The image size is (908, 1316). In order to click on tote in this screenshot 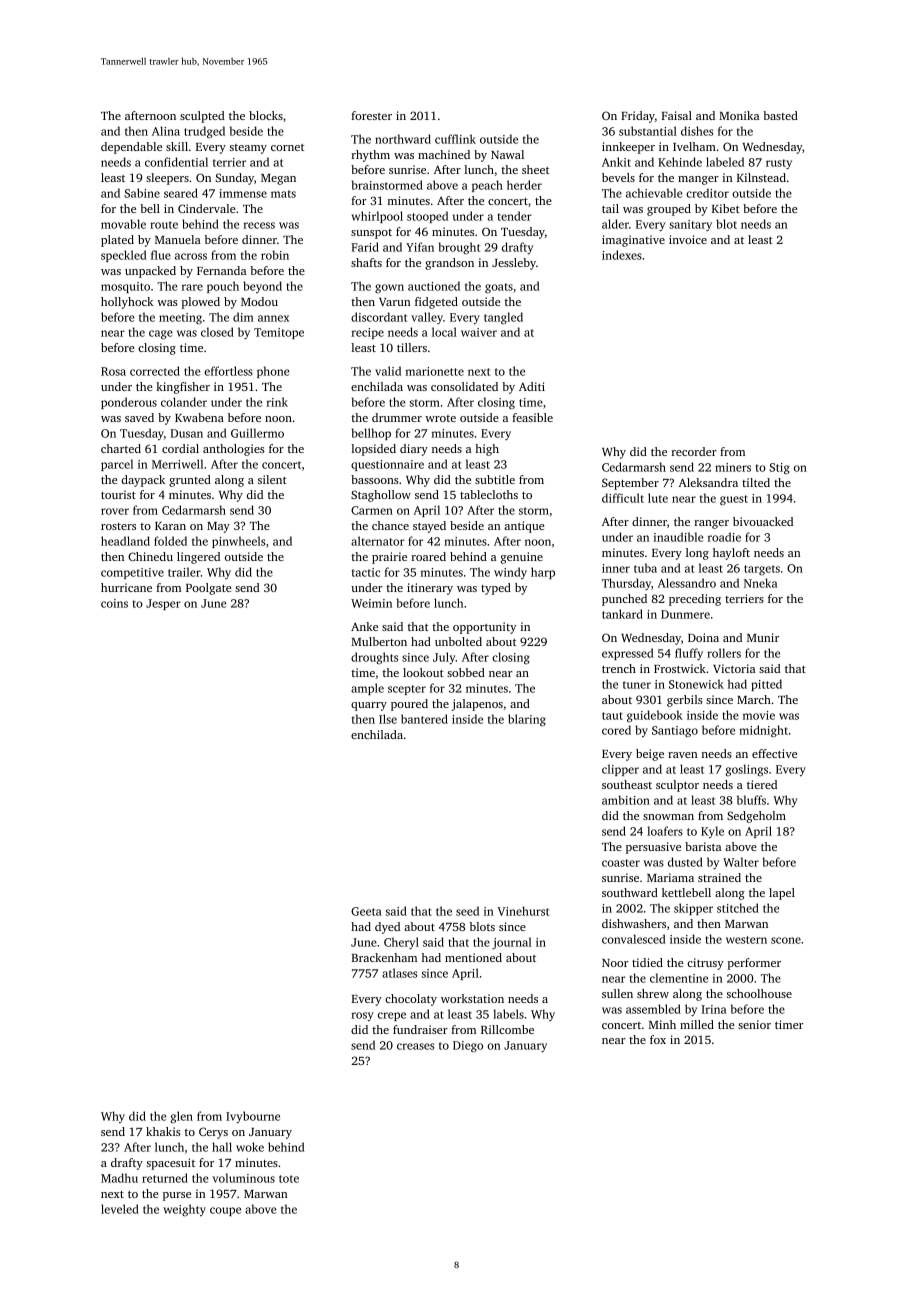, I will do `click(289, 1179)`.
